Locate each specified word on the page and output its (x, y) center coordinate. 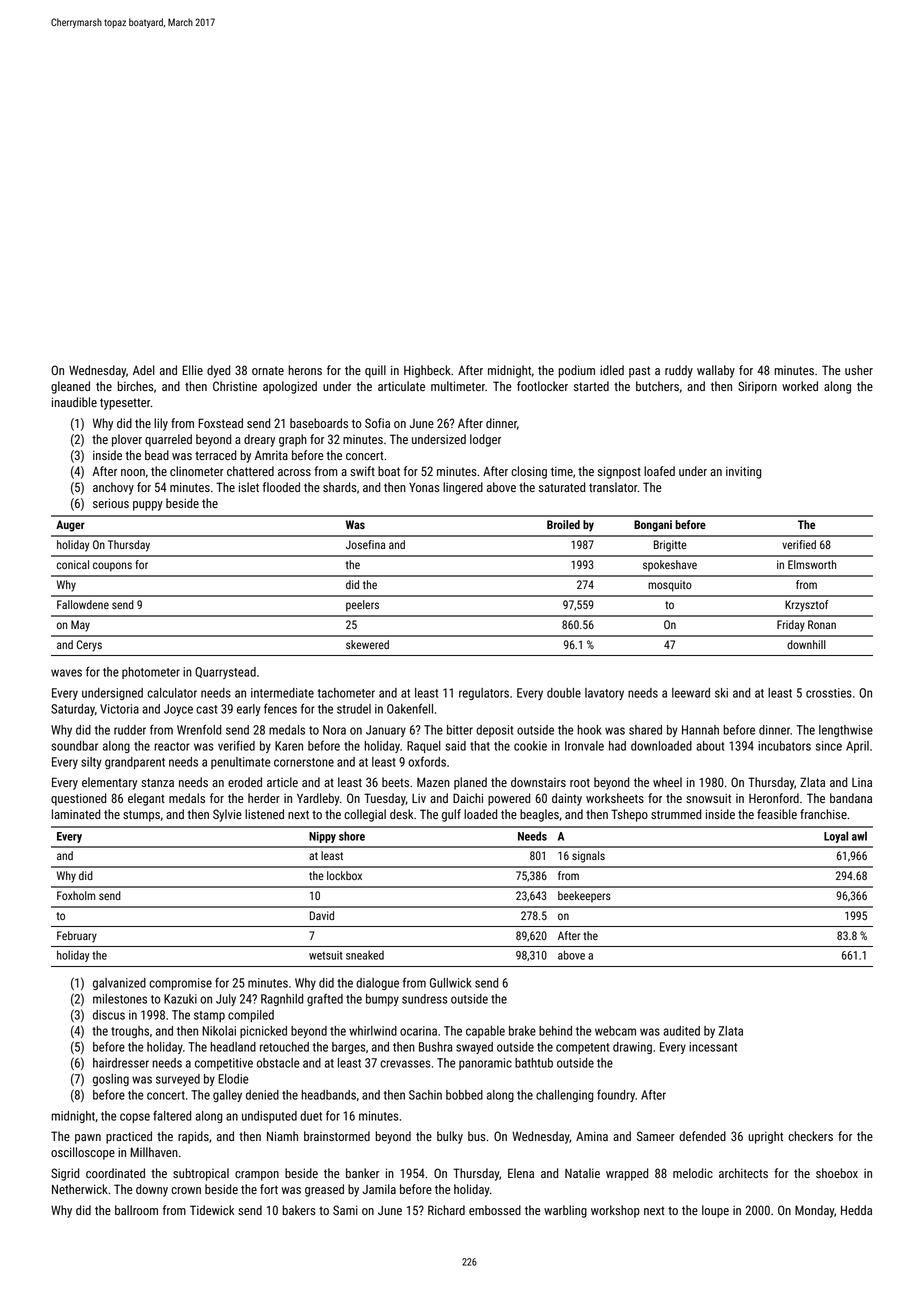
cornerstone (304, 762)
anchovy (113, 488)
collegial (365, 815)
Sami (345, 1210)
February (77, 937)
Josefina (365, 544)
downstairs (538, 782)
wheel (667, 782)
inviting (743, 472)
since (829, 746)
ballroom (136, 1210)
